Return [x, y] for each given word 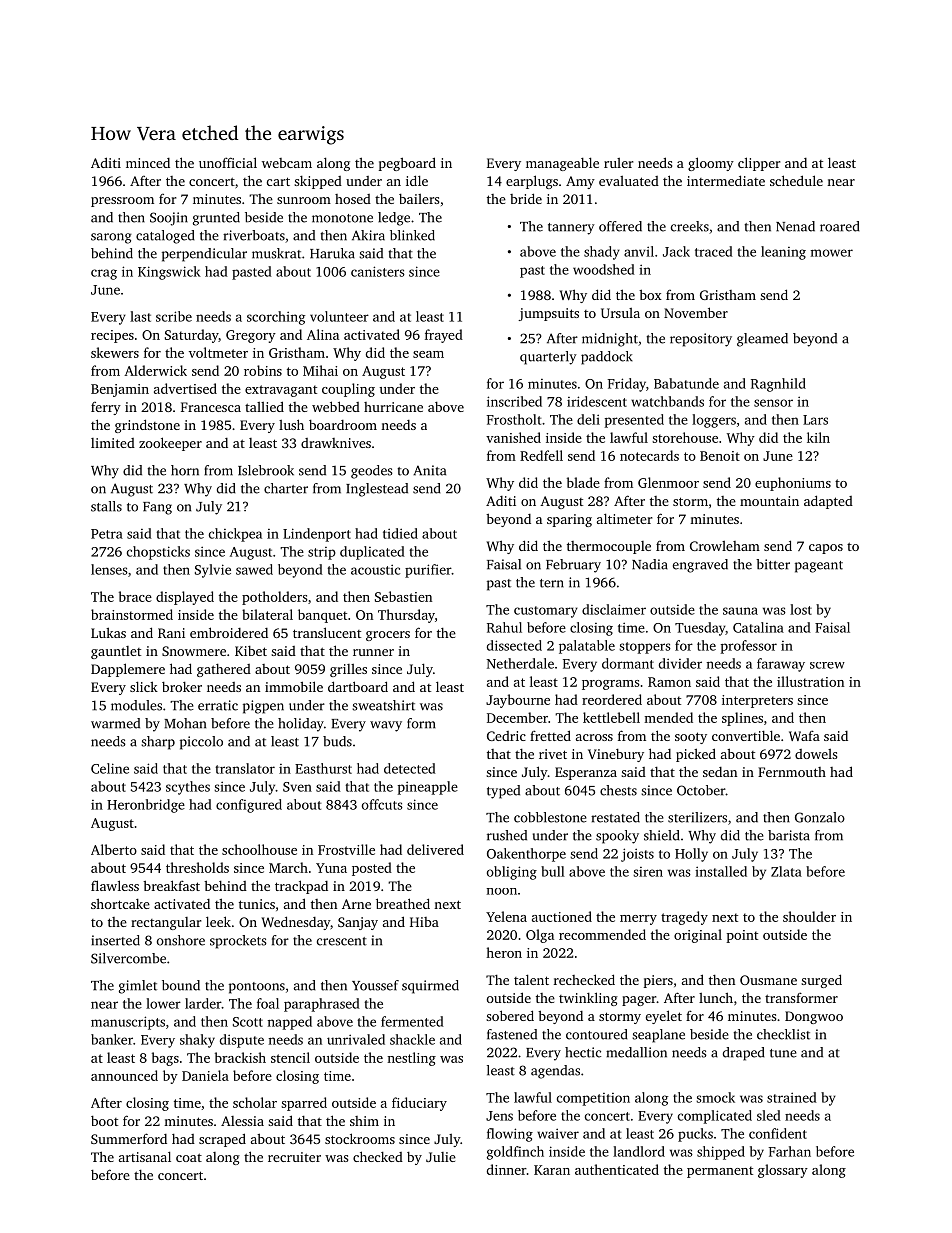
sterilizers [697, 817]
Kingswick [169, 273]
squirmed [430, 987]
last [140, 316]
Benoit [720, 456]
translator [245, 768]
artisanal [145, 1156]
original [698, 936]
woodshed [604, 269]
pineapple [428, 788]
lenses [109, 569]
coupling [348, 390]
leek [218, 921]
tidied [400, 533]
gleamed [762, 340]
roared [840, 226]
